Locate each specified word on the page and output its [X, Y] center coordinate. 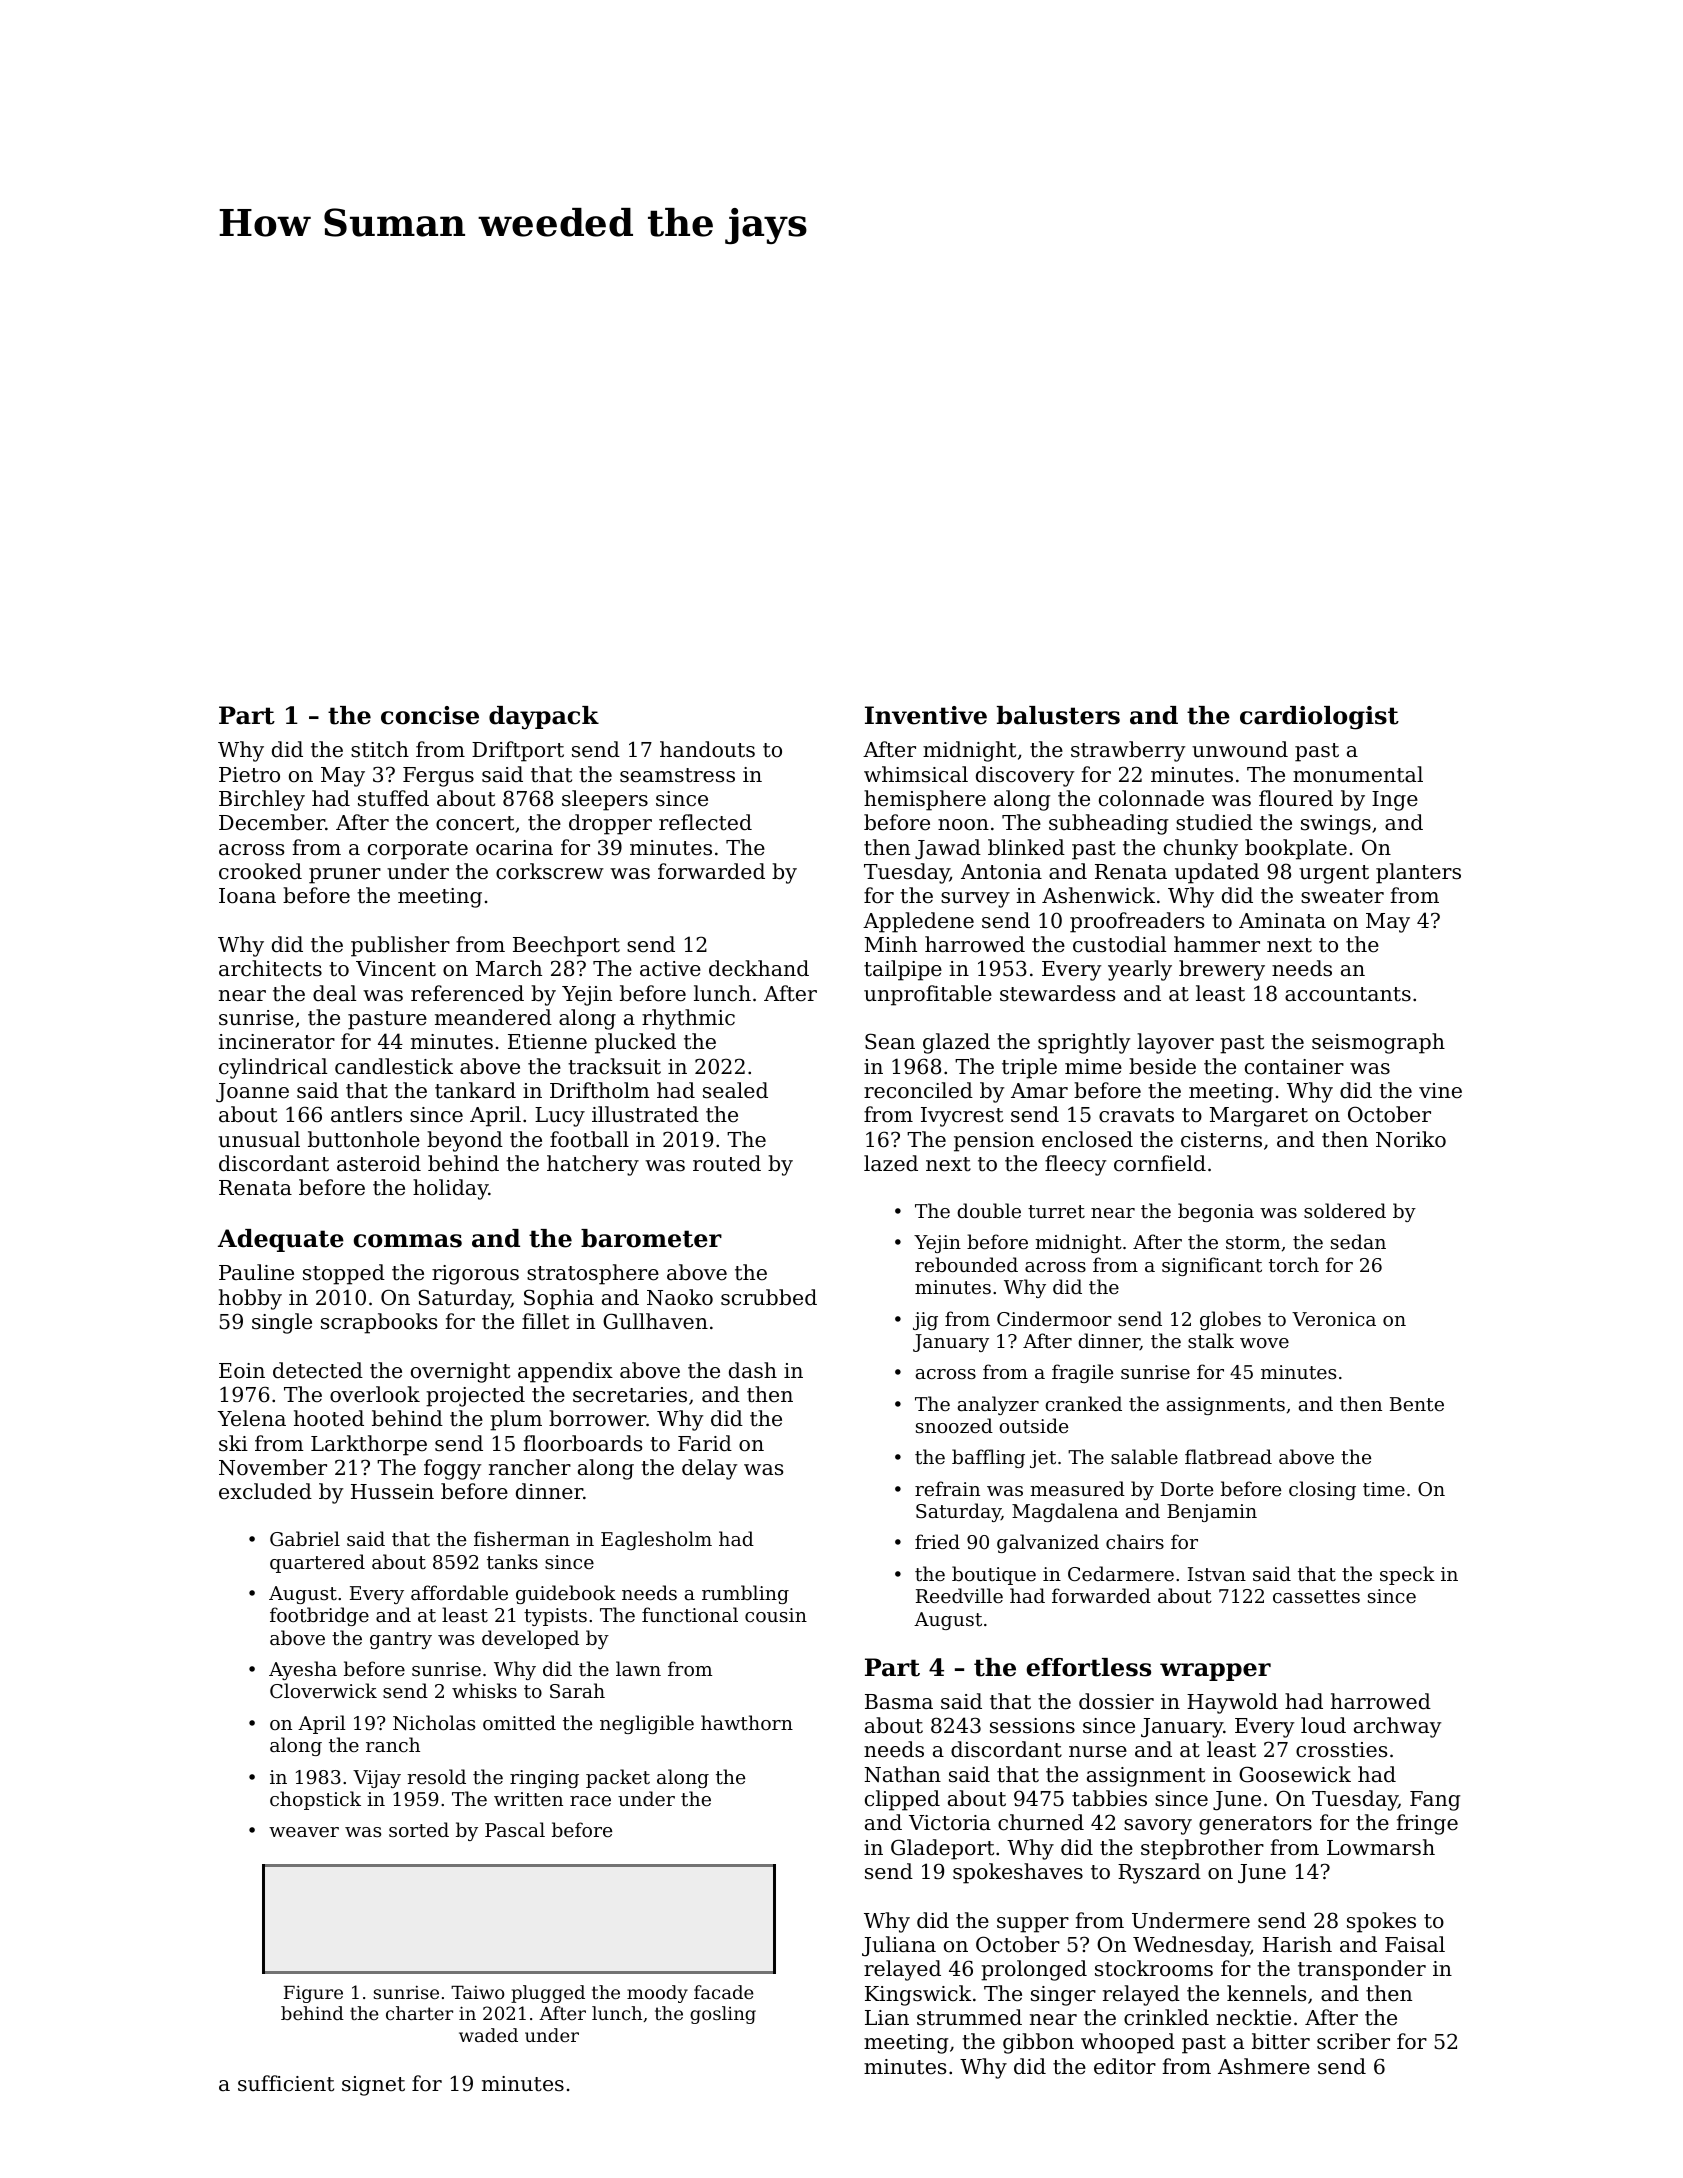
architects [270, 968]
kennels [1266, 1993]
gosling [723, 2015]
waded [488, 2035]
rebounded [966, 1264]
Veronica [1334, 1319]
